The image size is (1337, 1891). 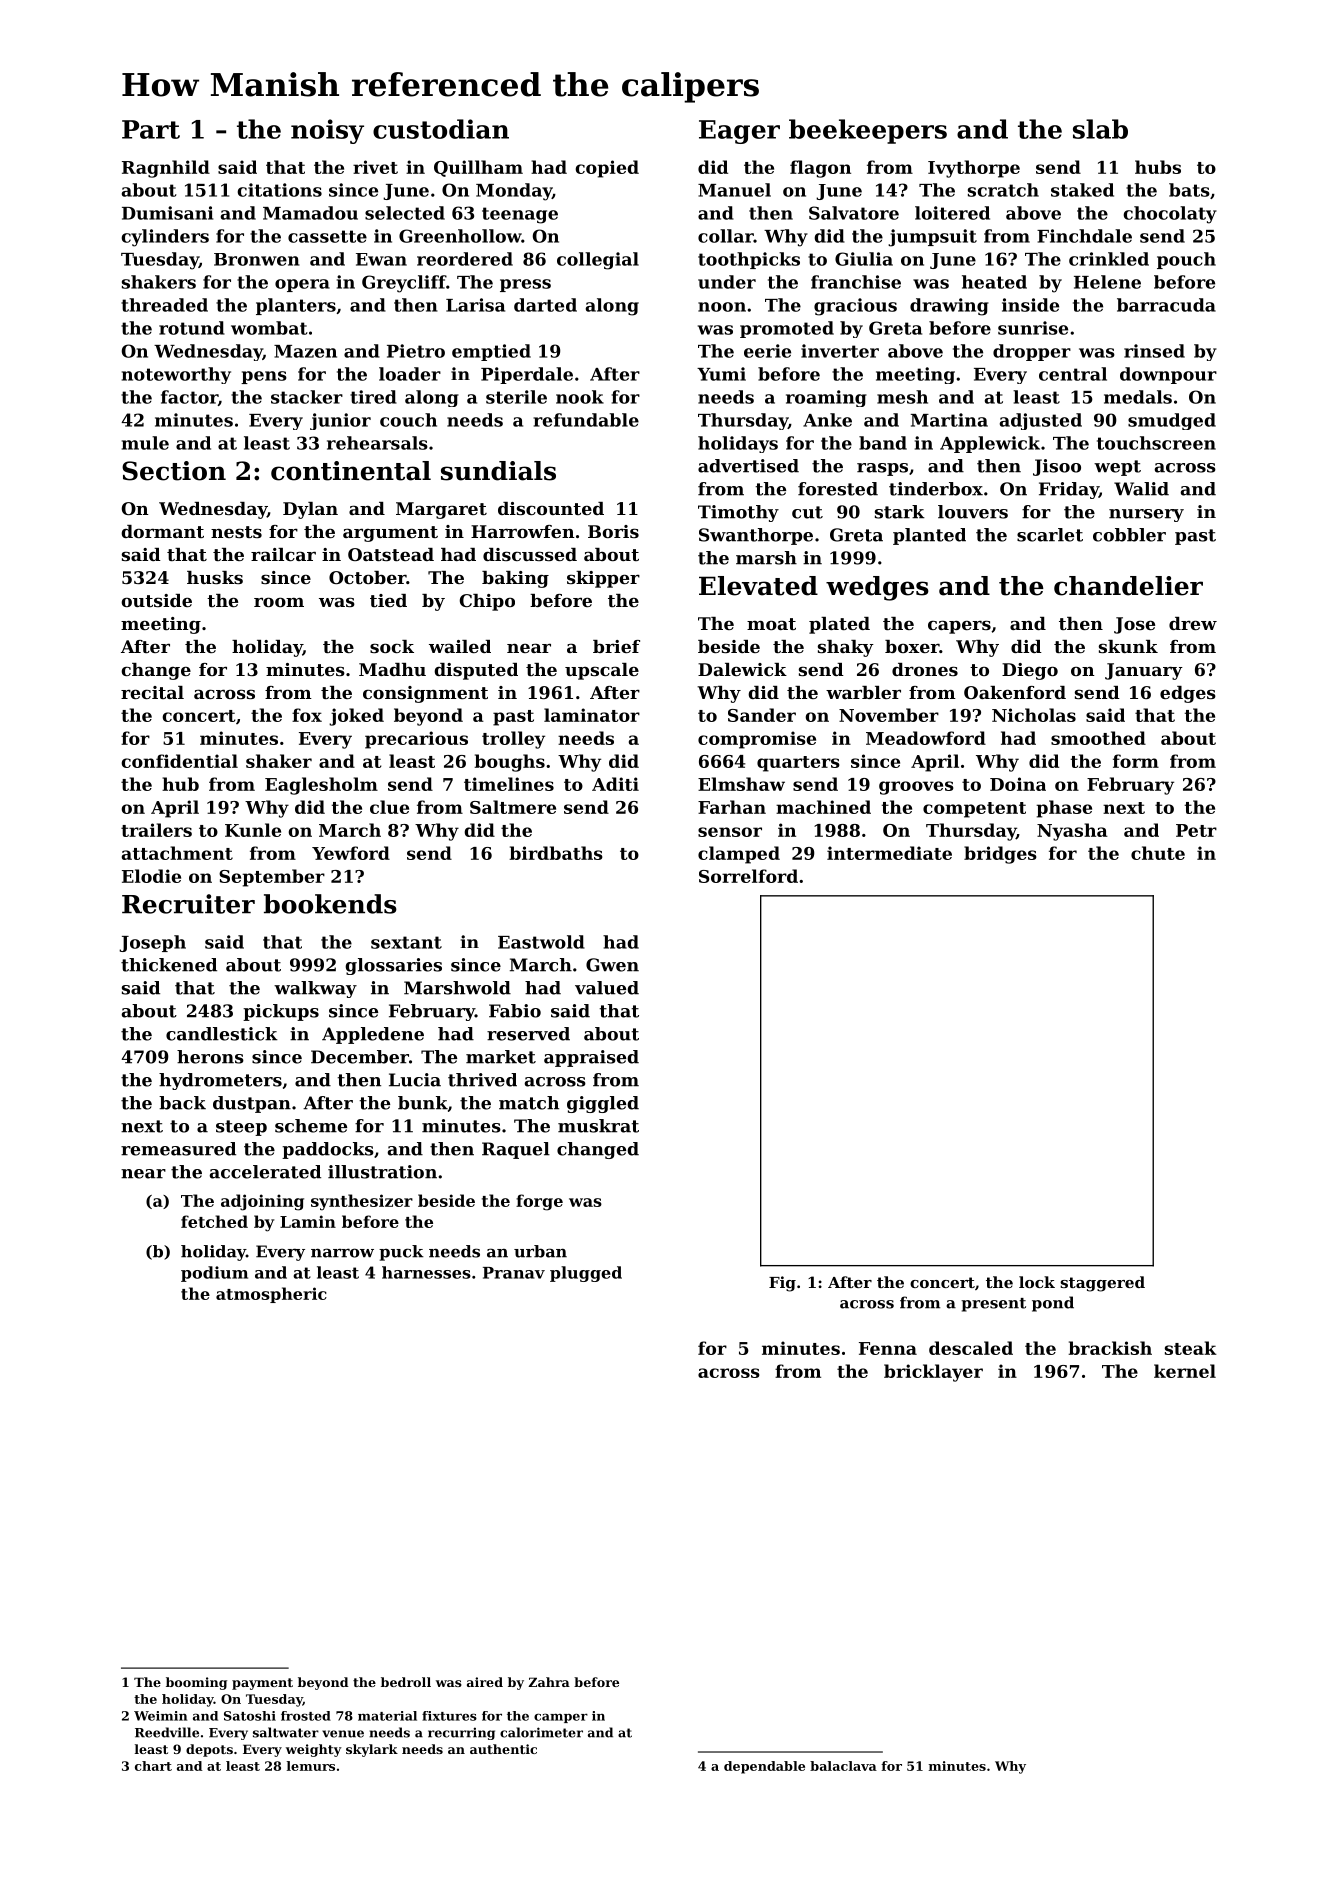 What do you see at coordinates (1172, 421) in the document?
I see `smudged` at bounding box center [1172, 421].
